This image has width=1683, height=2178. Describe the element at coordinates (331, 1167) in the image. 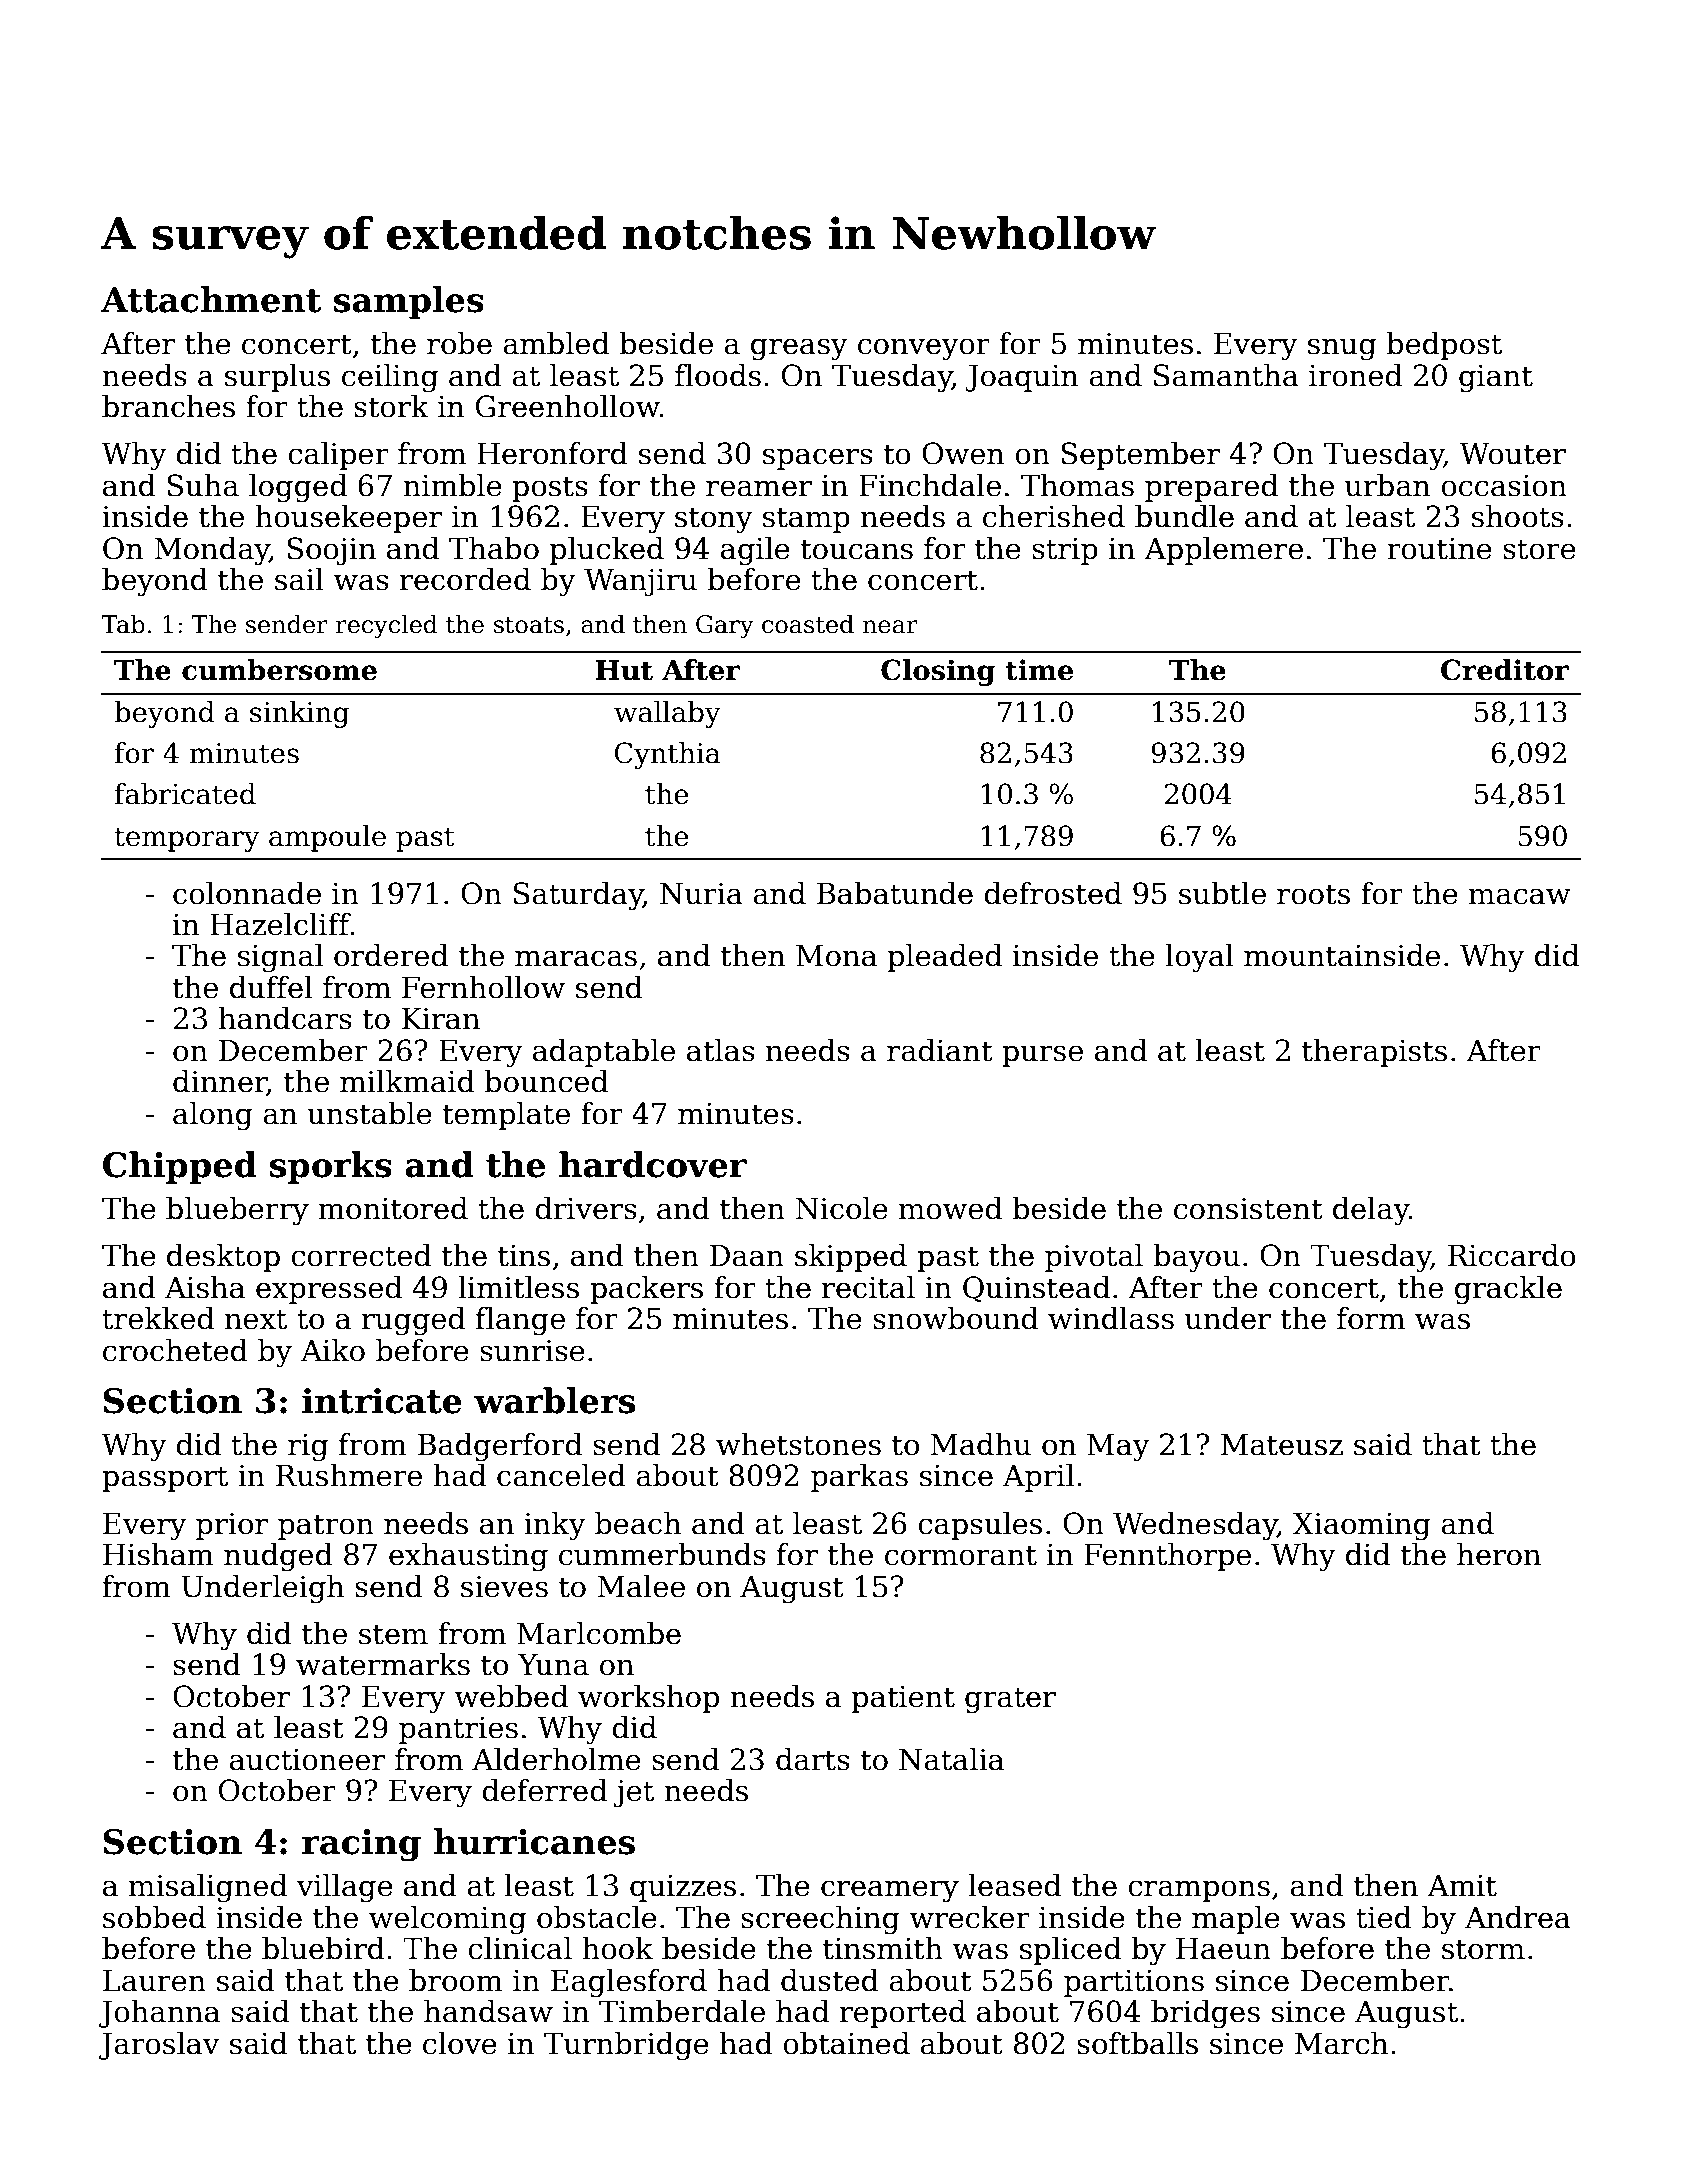

I see `sporks` at that location.
